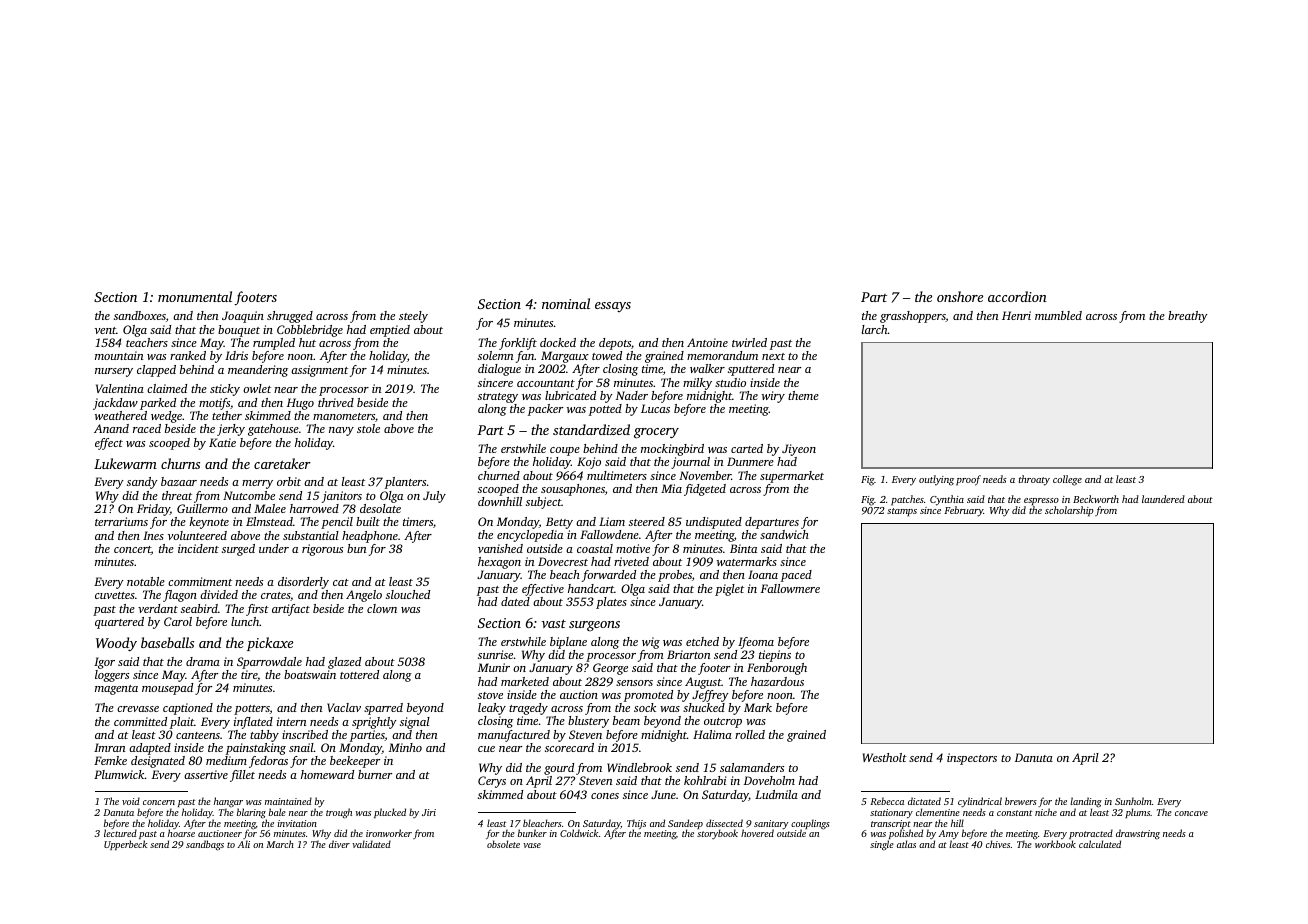 This document has width=1308, height=924. I want to click on throaty, so click(1034, 480).
